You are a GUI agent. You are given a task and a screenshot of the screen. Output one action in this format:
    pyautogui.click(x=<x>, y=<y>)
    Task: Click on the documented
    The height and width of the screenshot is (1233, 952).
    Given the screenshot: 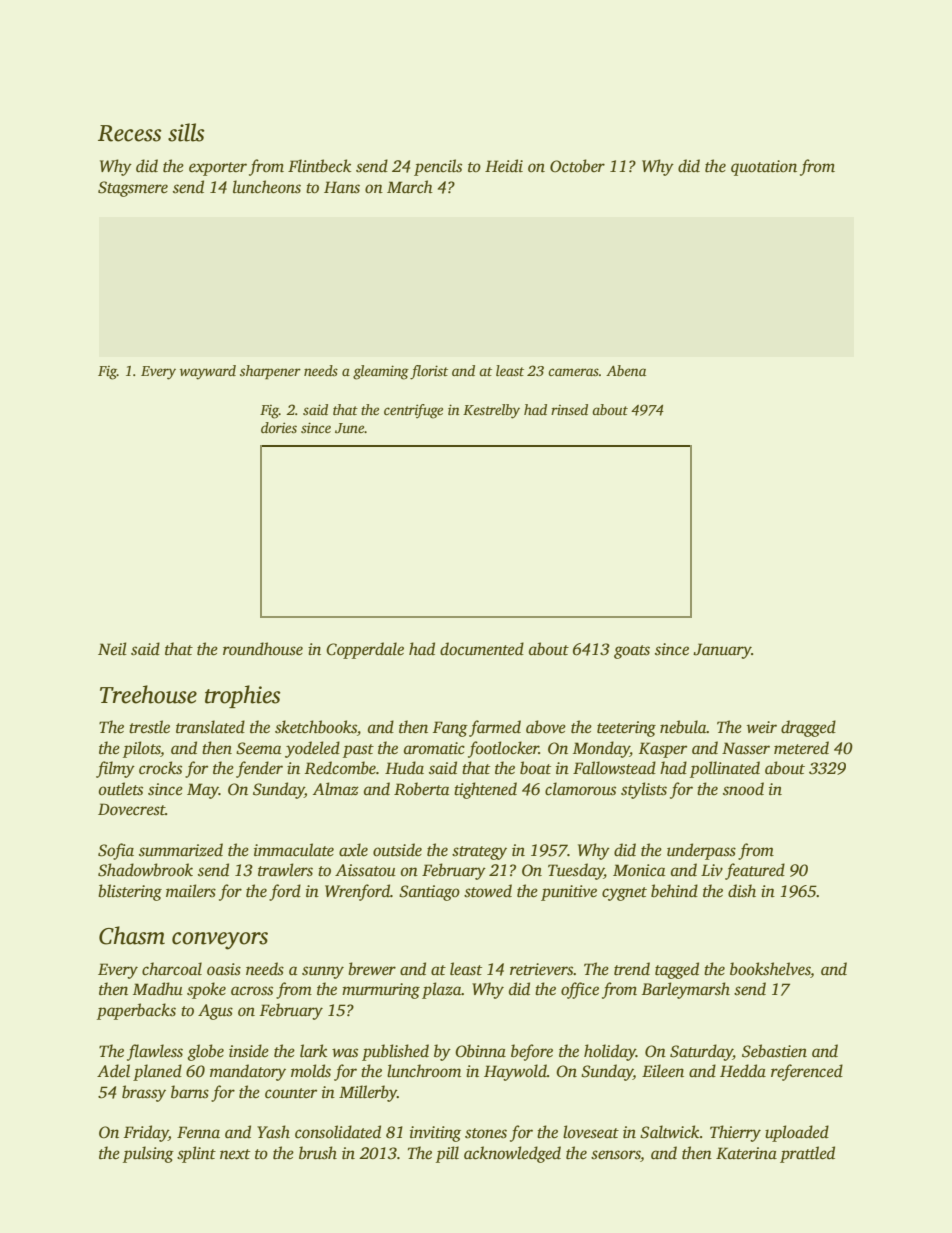 What is the action you would take?
    pyautogui.click(x=482, y=649)
